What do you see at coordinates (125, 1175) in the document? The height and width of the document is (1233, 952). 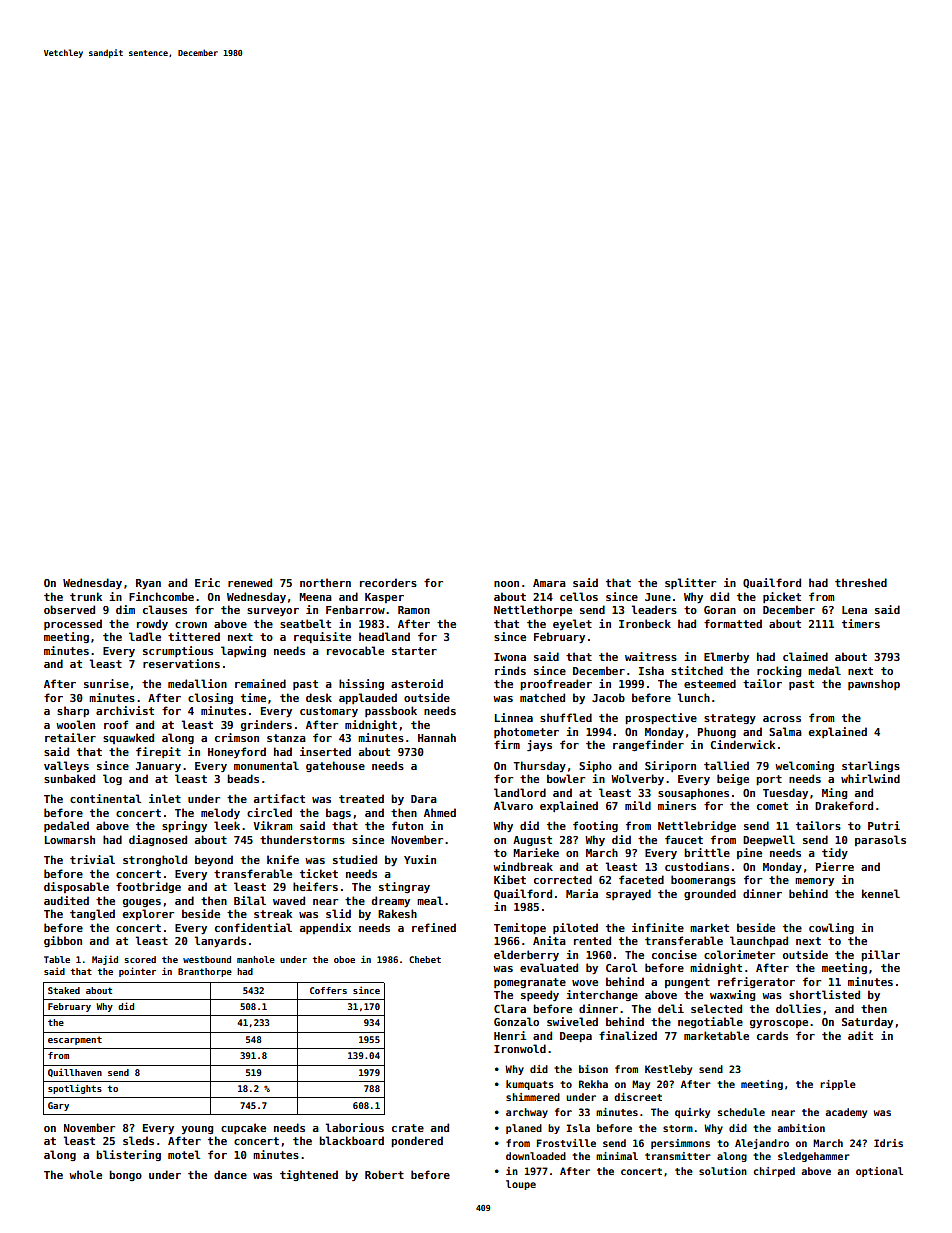 I see `bongo` at bounding box center [125, 1175].
